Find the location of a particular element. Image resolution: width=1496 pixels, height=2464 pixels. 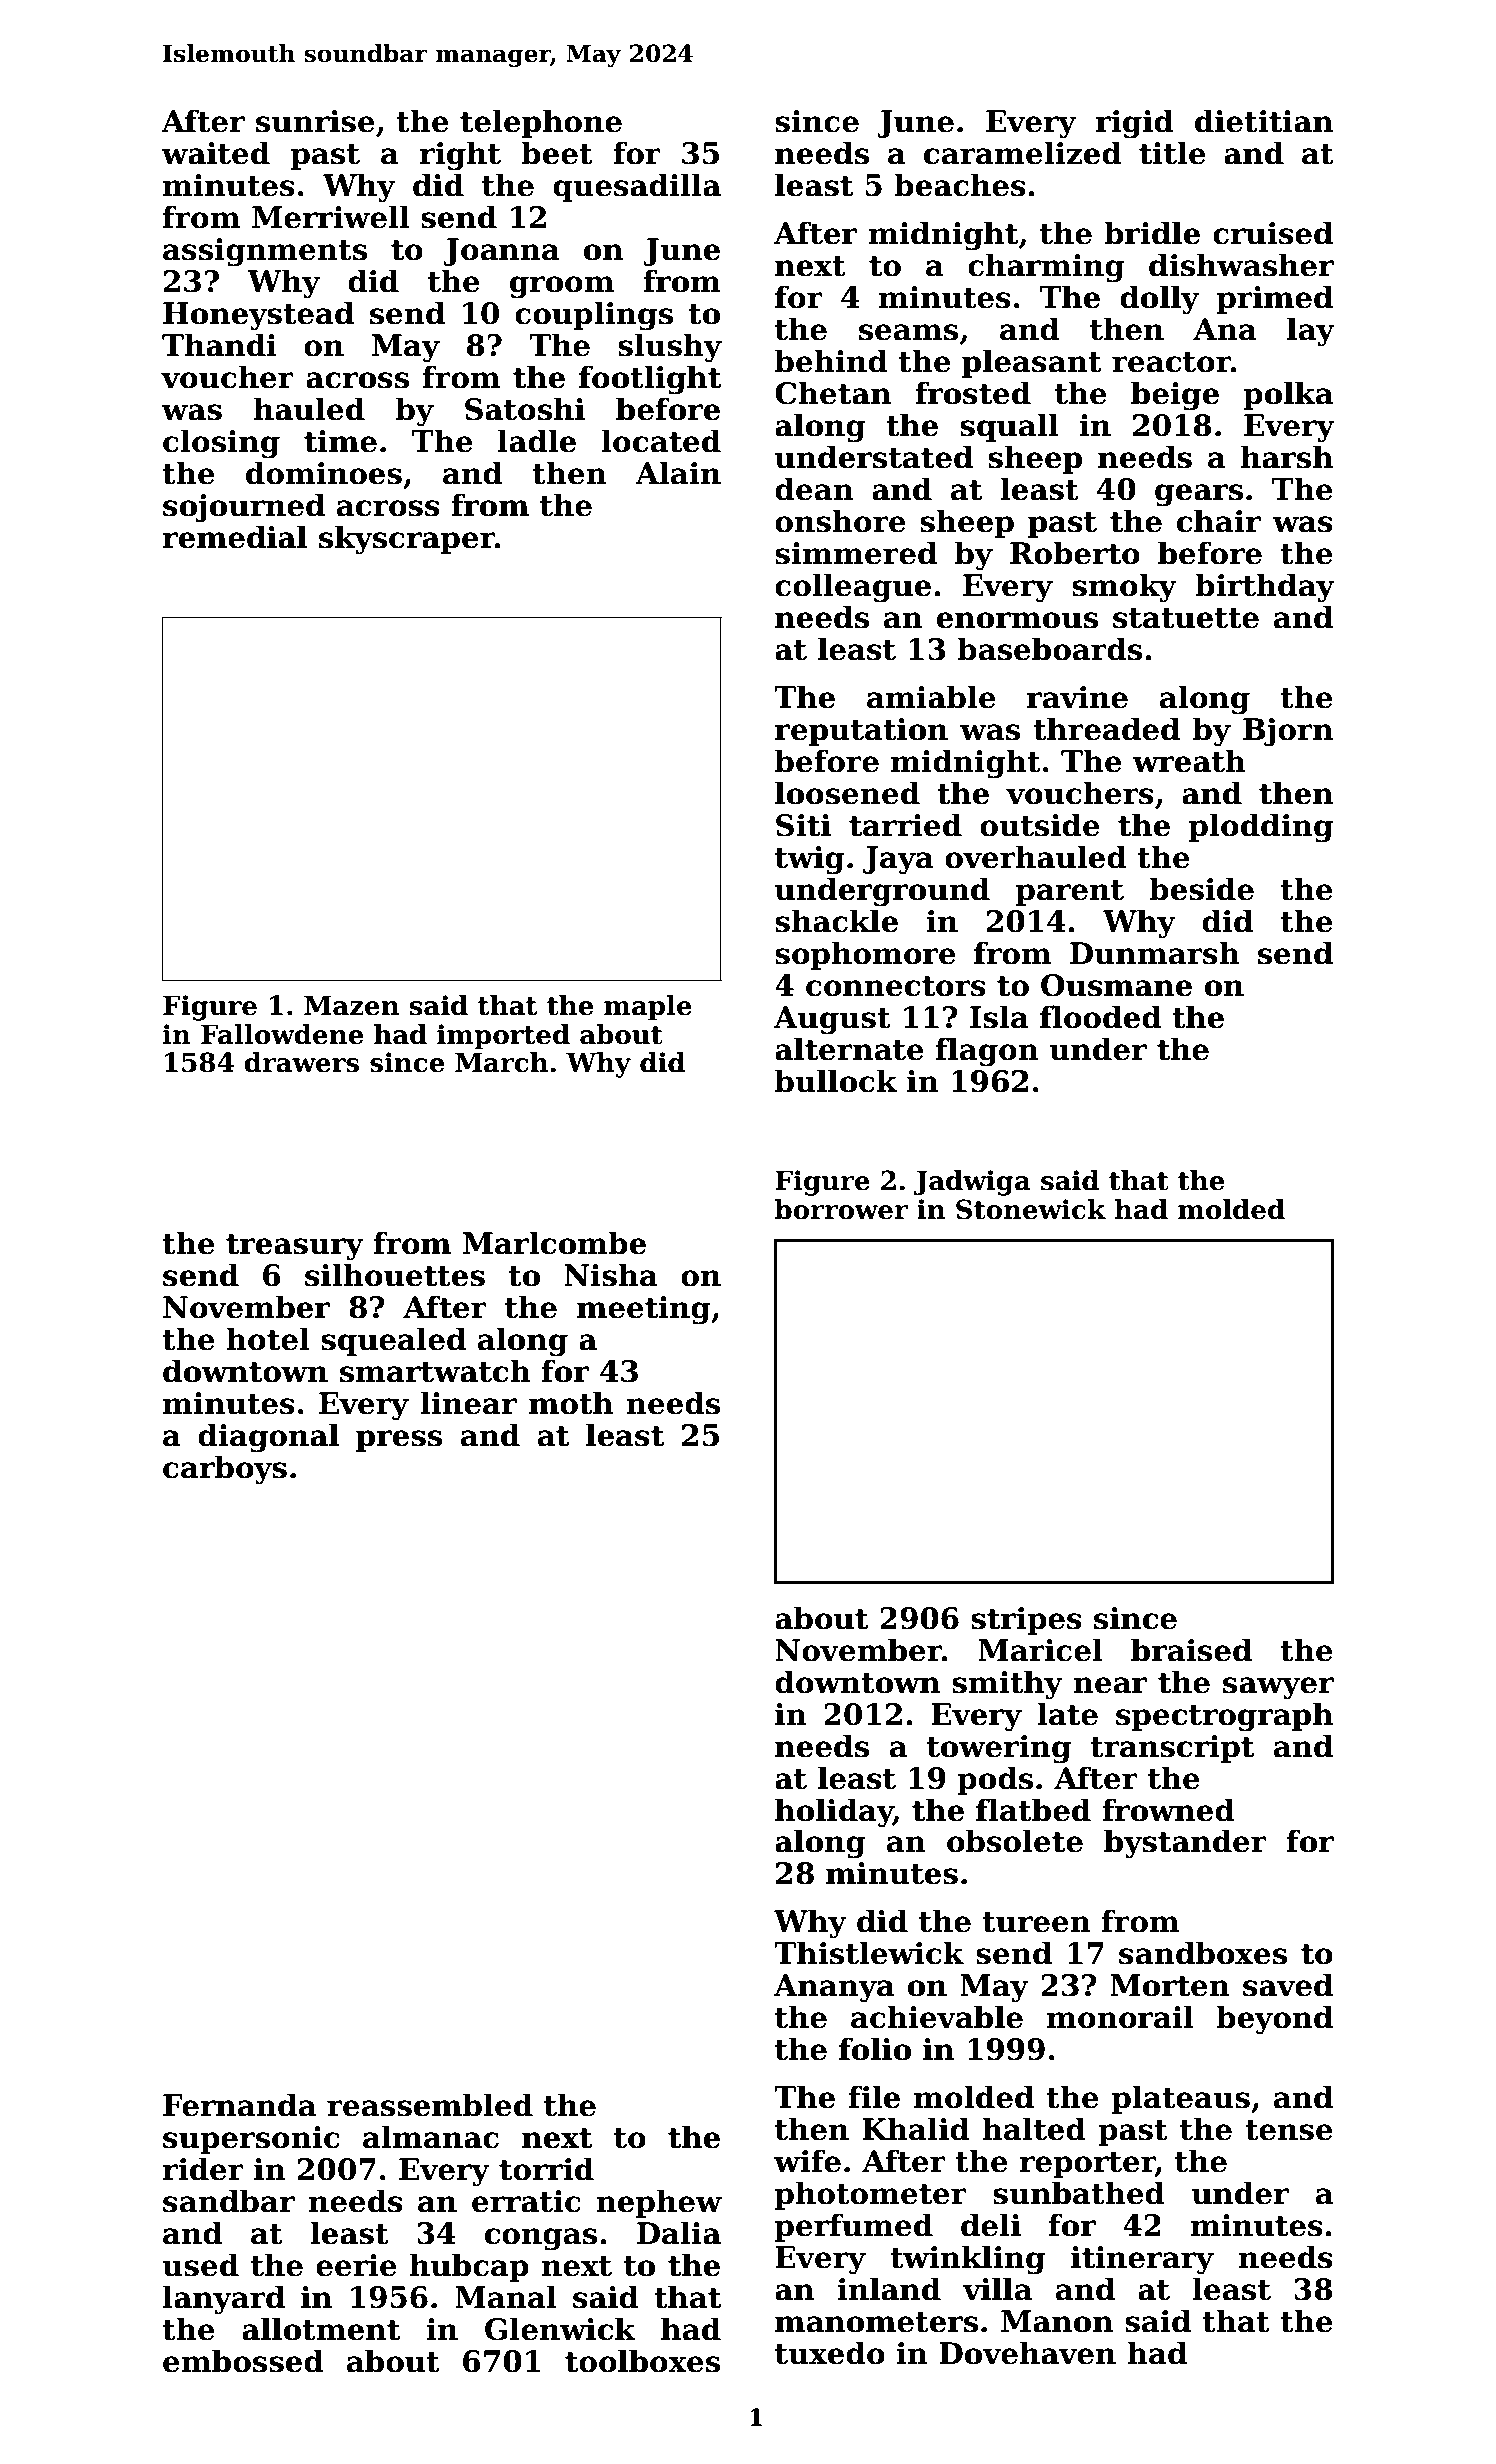

dean is located at coordinates (814, 489).
